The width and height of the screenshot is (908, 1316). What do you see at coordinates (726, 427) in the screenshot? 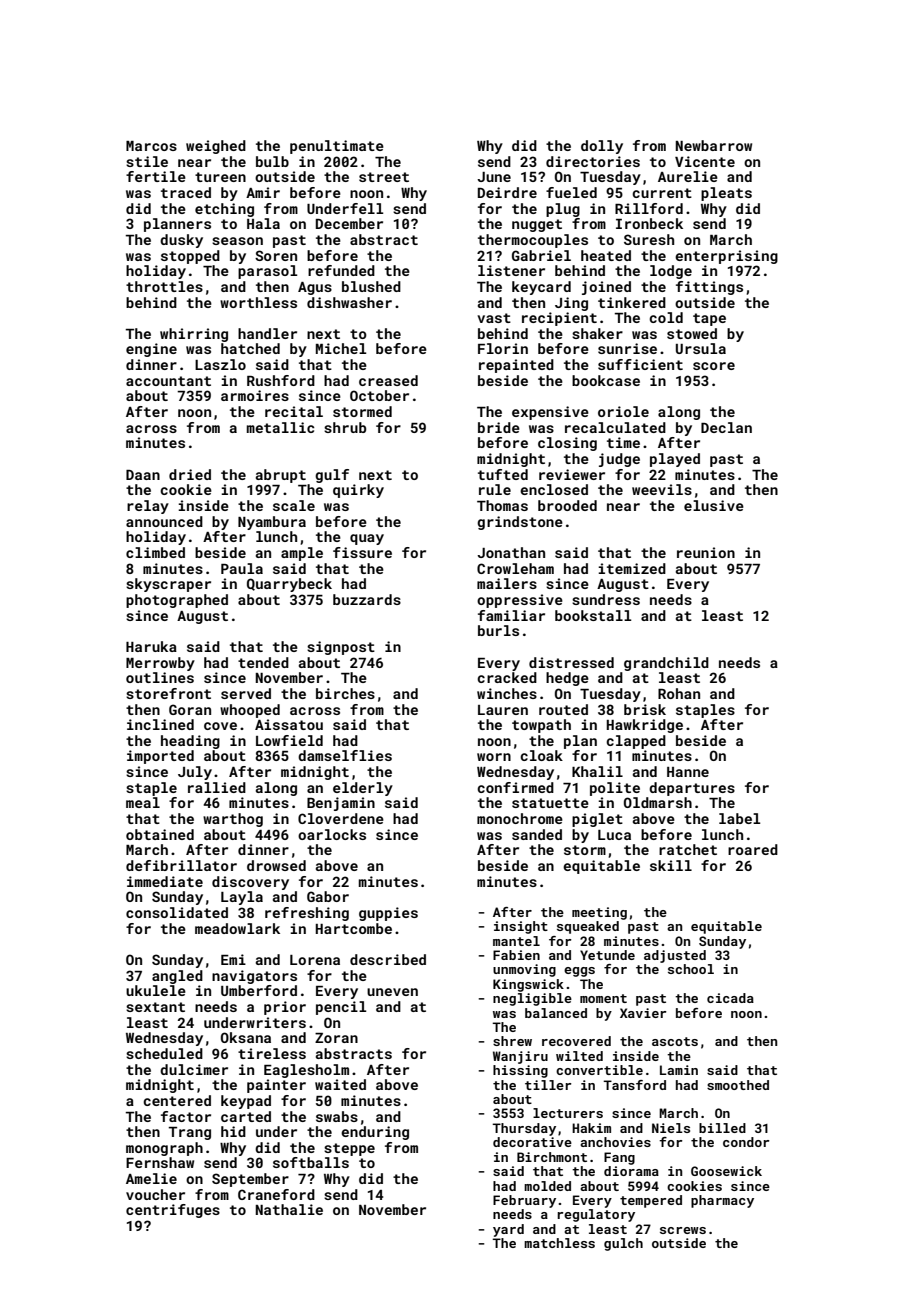
I see `Declan` at bounding box center [726, 427].
